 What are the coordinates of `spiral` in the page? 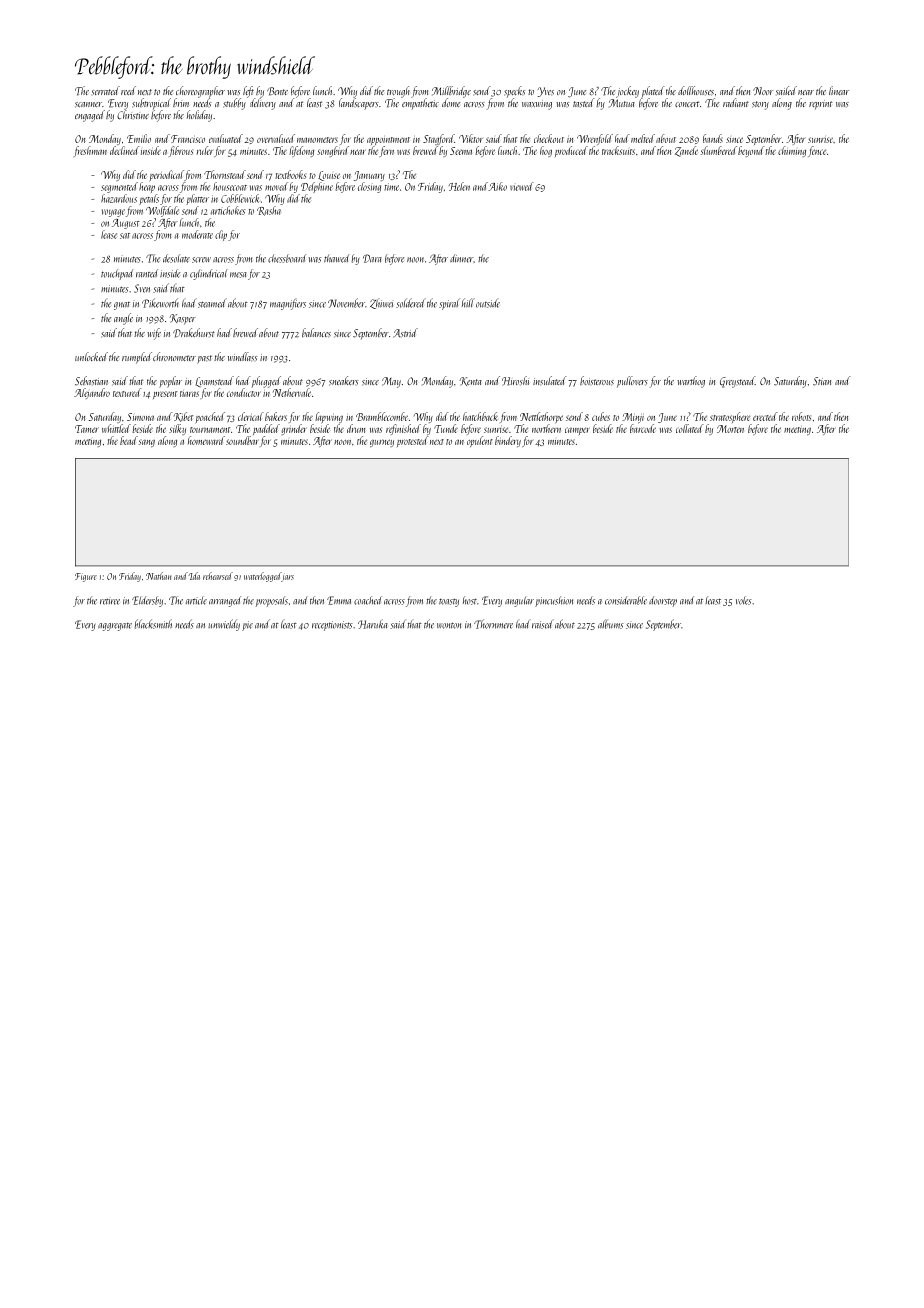 It's located at (449, 304).
